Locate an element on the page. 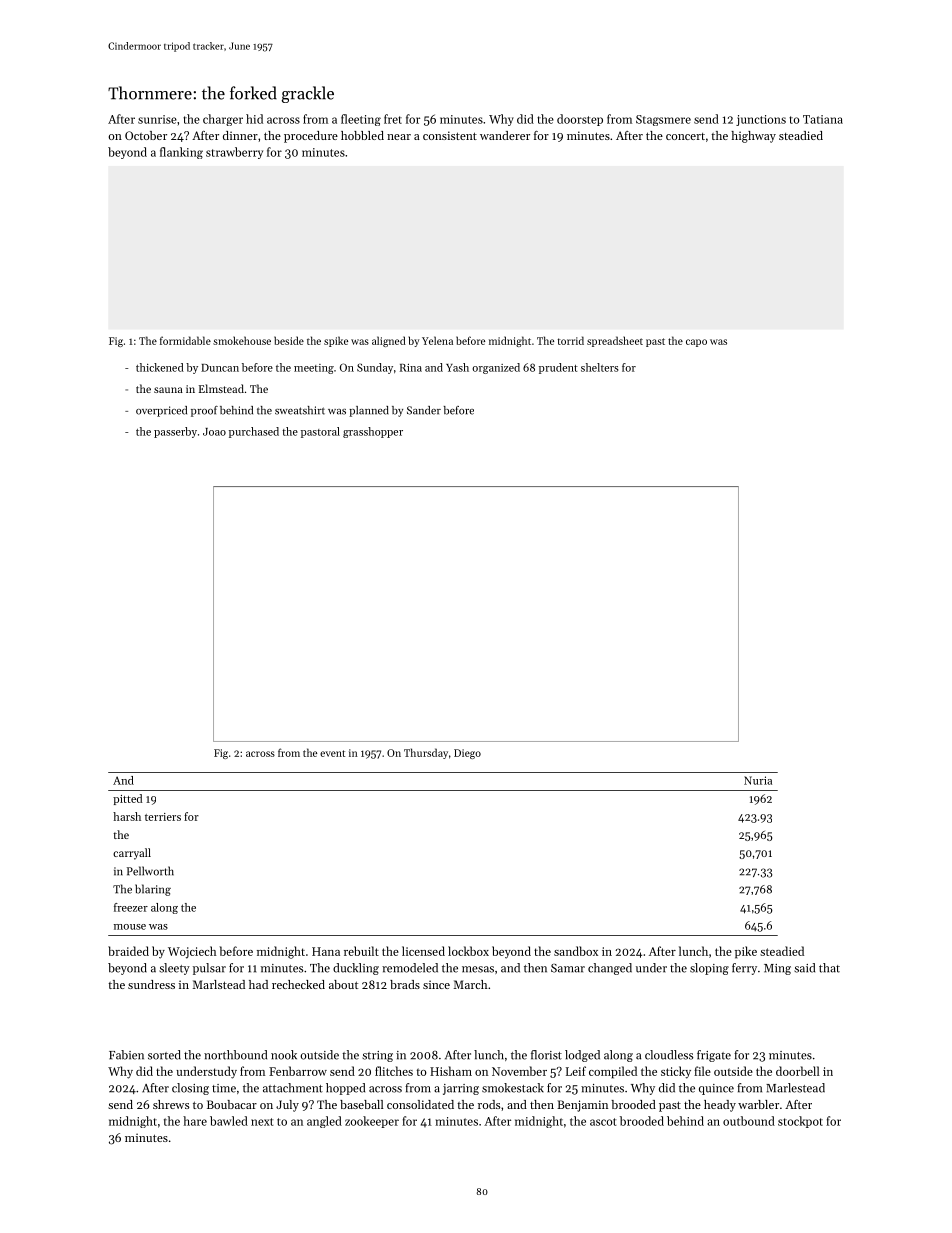  Sander is located at coordinates (424, 410).
